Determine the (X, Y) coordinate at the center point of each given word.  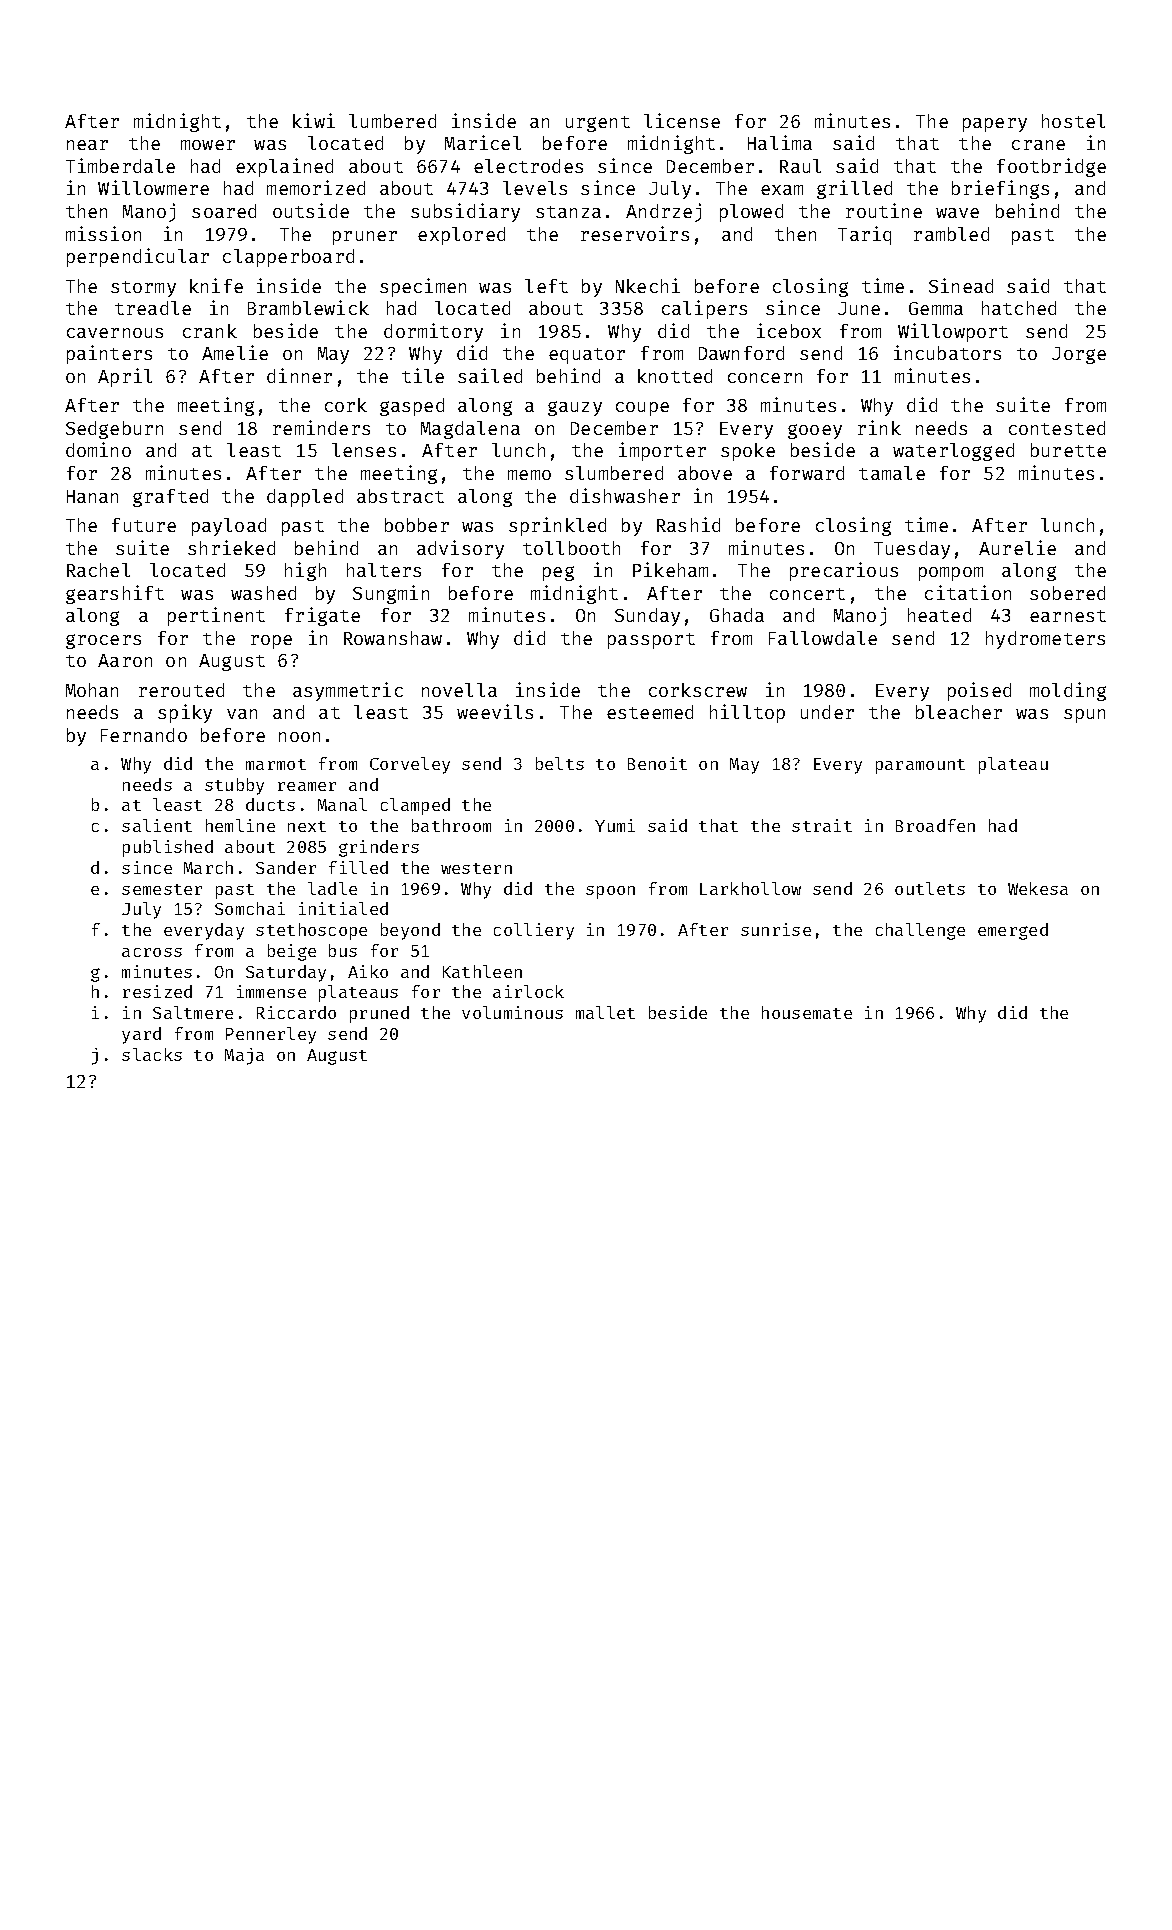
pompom (951, 574)
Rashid (688, 524)
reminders (321, 427)
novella (459, 690)
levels (535, 188)
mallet (605, 1012)
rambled (951, 234)
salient (157, 825)
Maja (244, 1056)
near (87, 145)
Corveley (410, 765)
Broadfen (935, 825)
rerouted (181, 690)
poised (979, 691)
